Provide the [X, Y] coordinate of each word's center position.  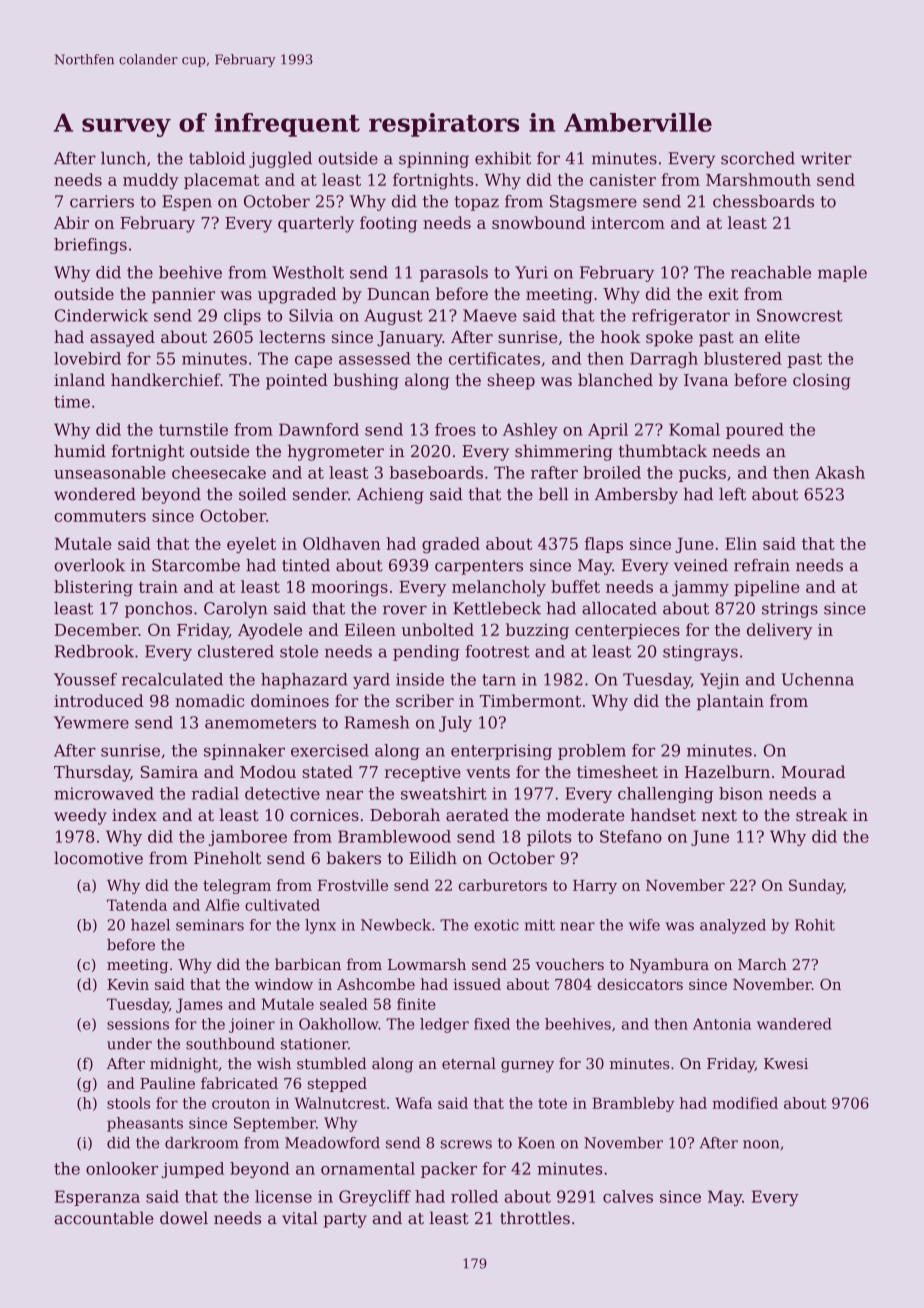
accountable [104, 1218]
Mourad [813, 771]
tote [552, 1103]
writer [826, 158]
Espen [187, 203]
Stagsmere [593, 203]
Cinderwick [101, 315]
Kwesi [786, 1063]
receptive [423, 774]
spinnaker [244, 752]
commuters [100, 516]
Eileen [370, 629]
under [129, 1044]
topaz [476, 203]
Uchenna [817, 679]
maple [842, 274]
